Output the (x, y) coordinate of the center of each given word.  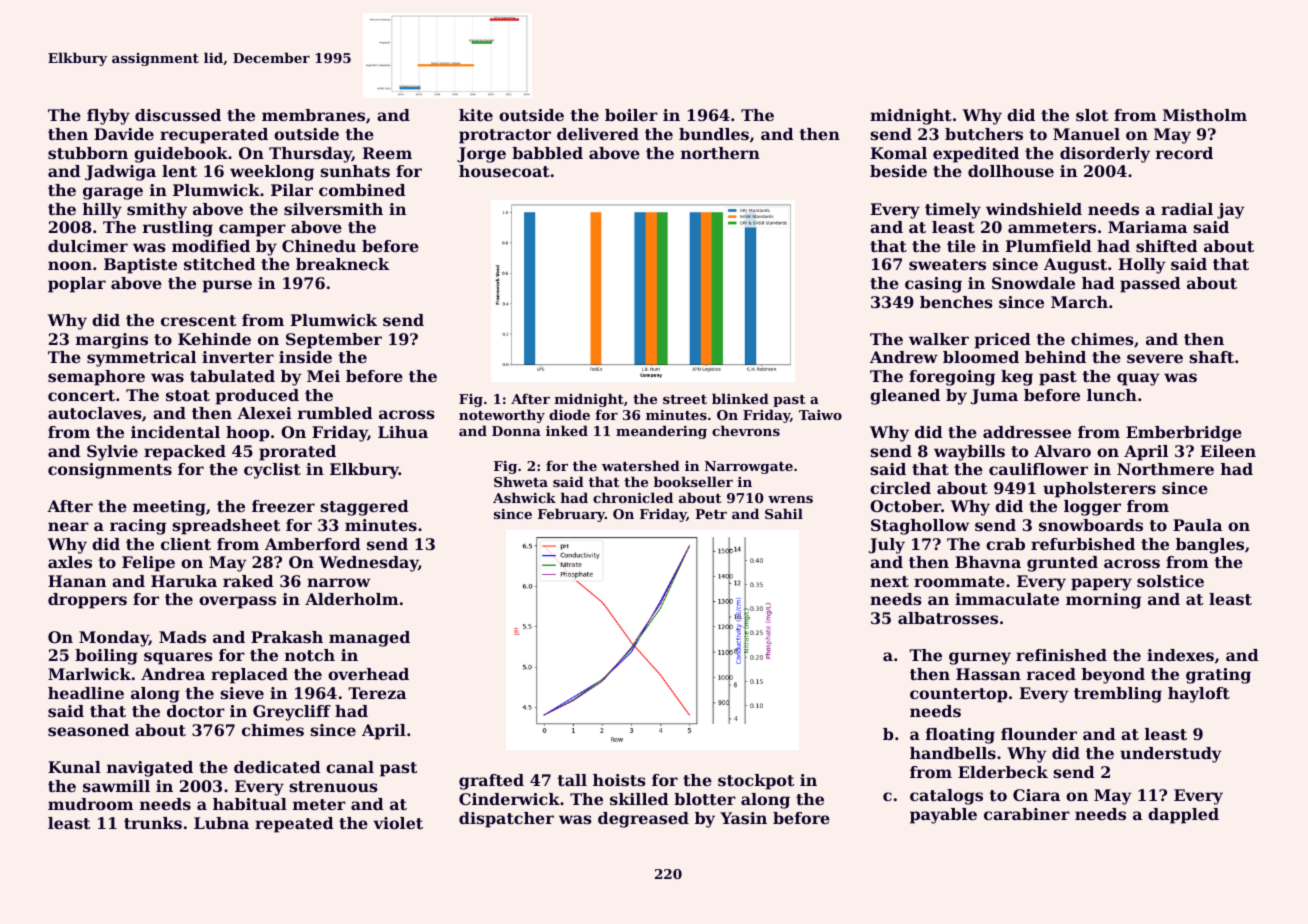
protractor (505, 136)
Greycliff (292, 713)
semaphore (96, 378)
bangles (1210, 546)
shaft (1211, 357)
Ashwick (524, 497)
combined (362, 190)
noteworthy (502, 416)
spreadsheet (226, 527)
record (1184, 153)
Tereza (377, 693)
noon (70, 265)
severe (1155, 358)
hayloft (1199, 695)
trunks (153, 823)
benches (956, 302)
